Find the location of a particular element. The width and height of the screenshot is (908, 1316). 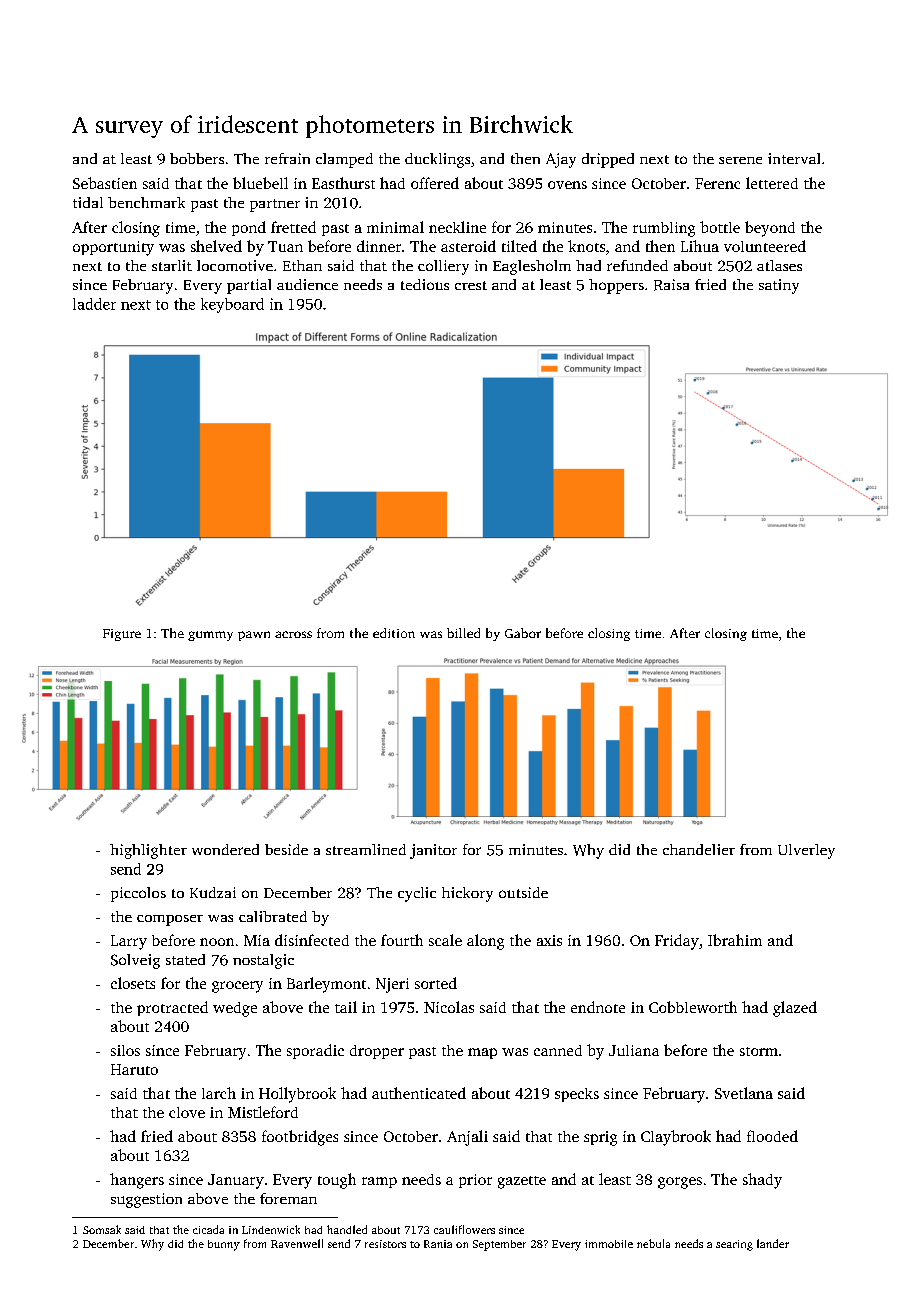

Somsak is located at coordinates (102, 1229).
